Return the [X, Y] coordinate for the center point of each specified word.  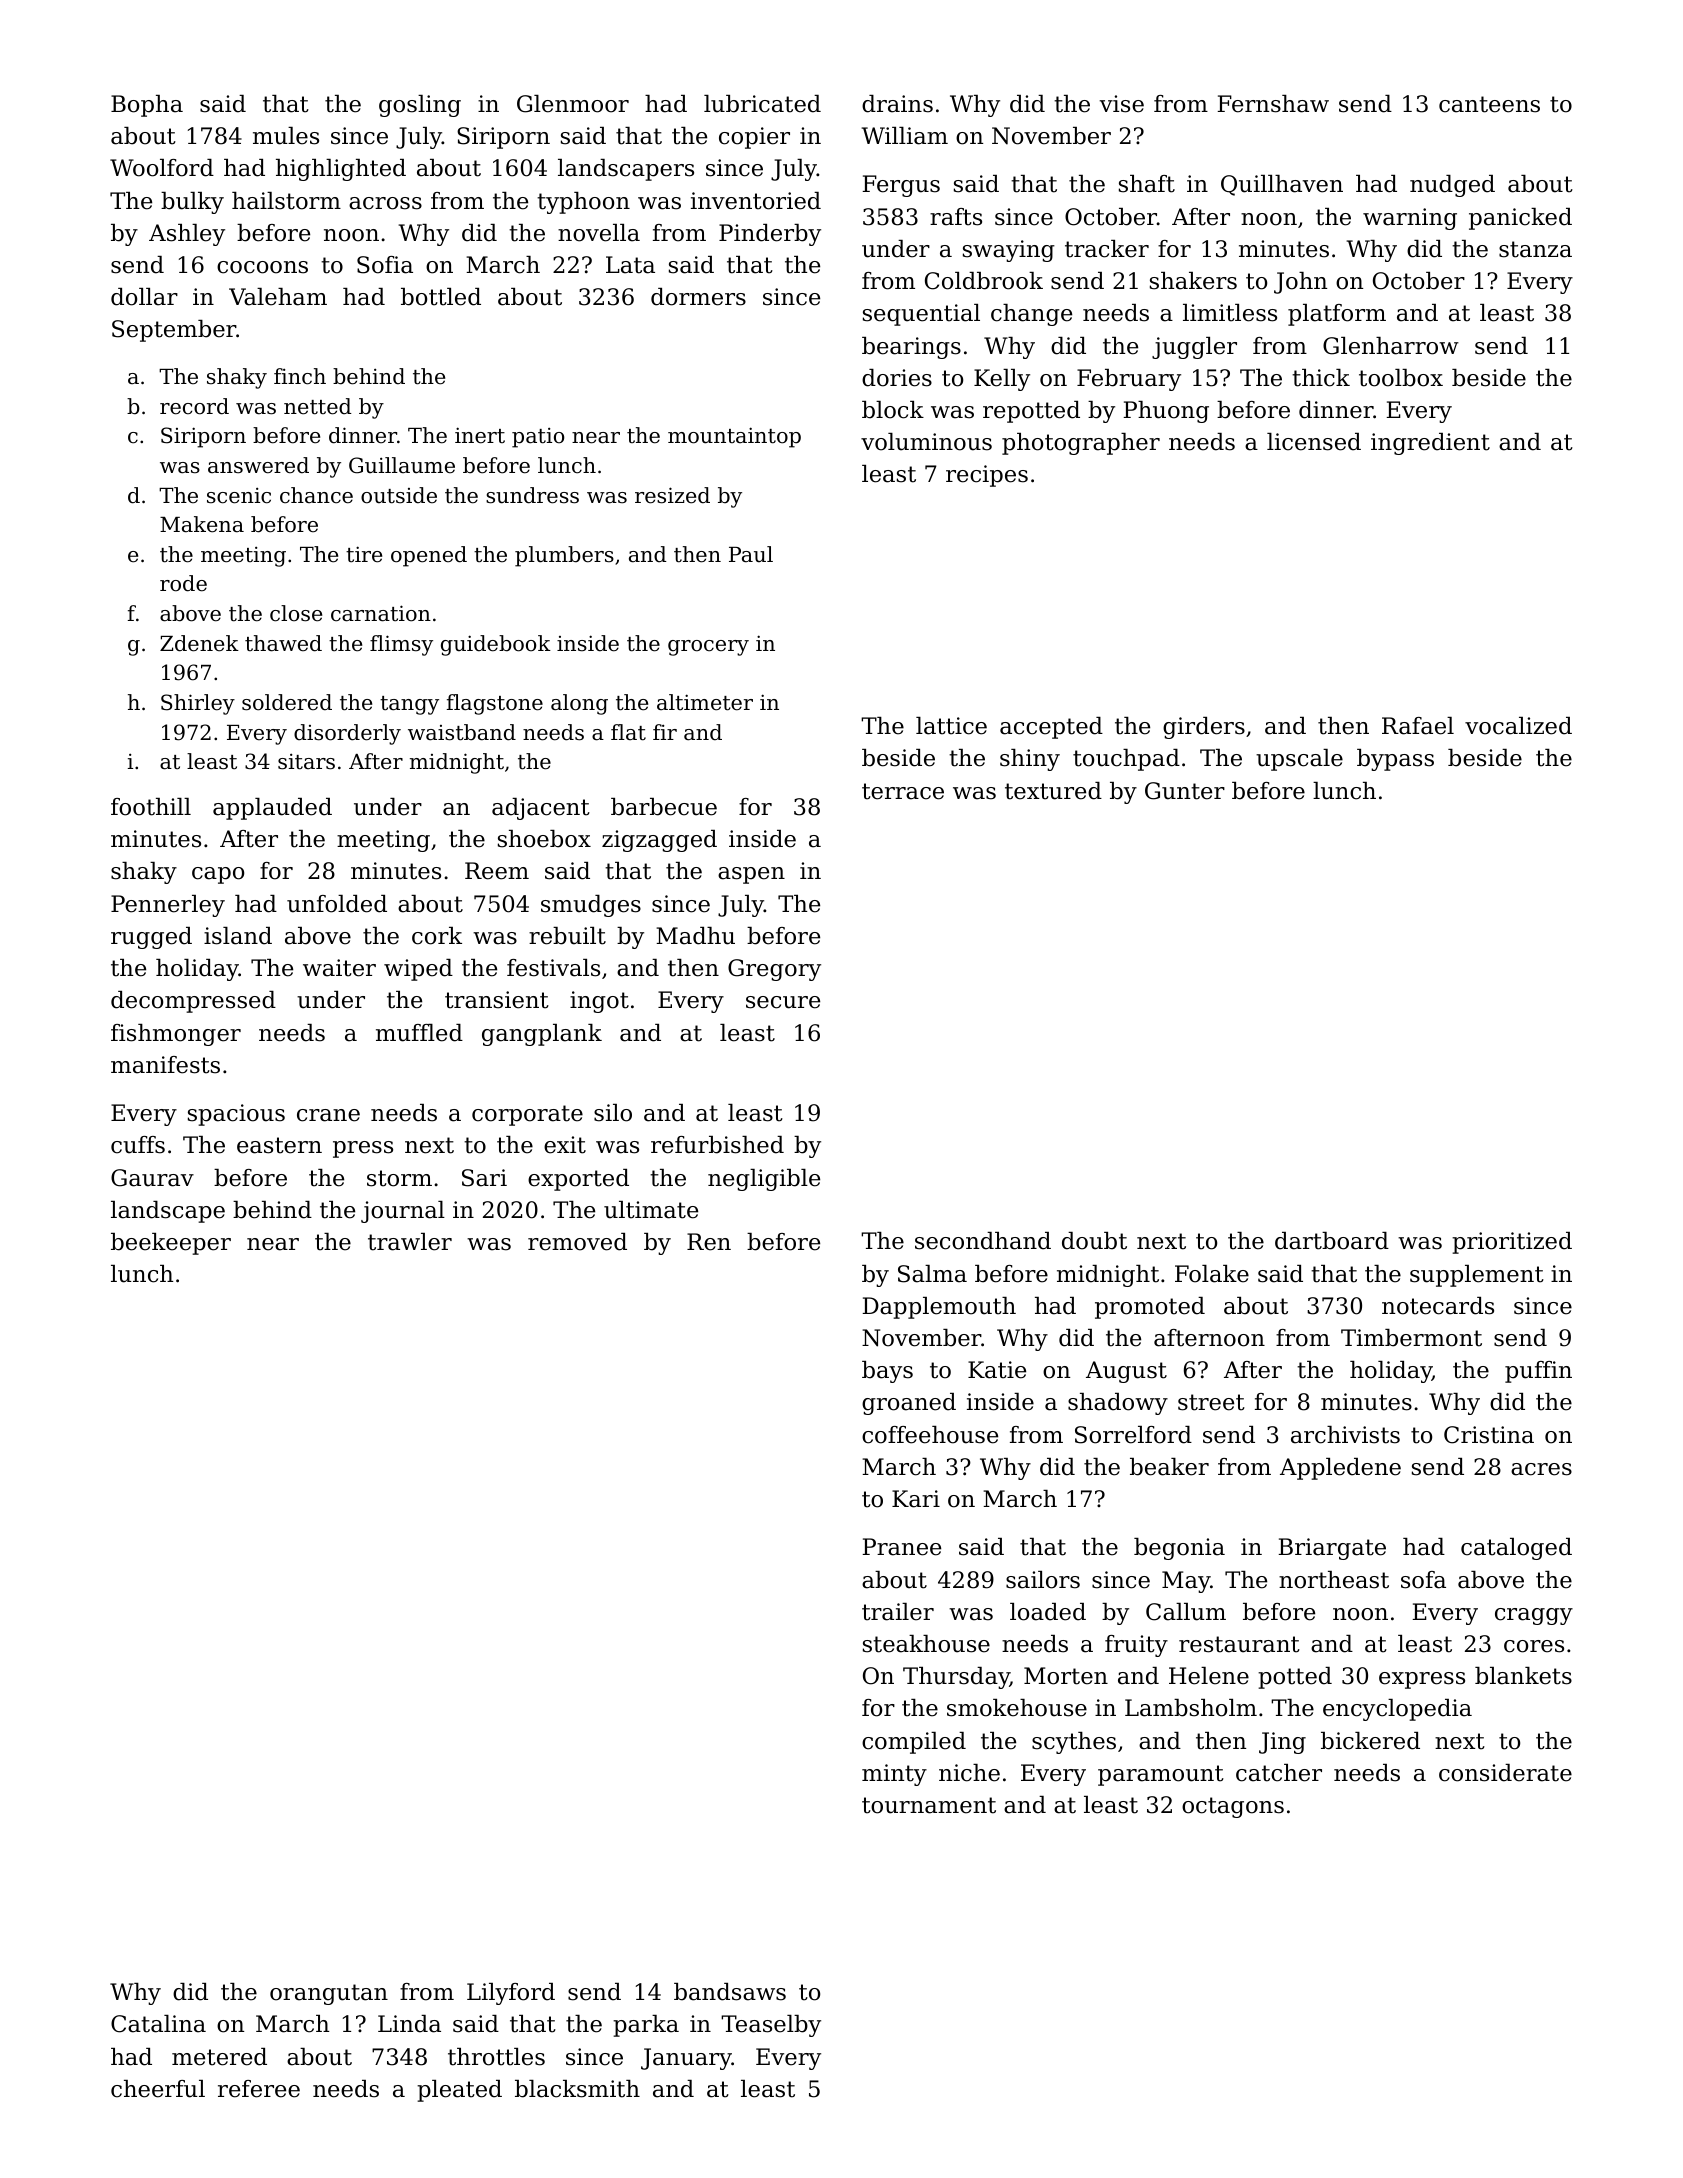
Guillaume [402, 465]
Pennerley [168, 906]
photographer [1081, 444]
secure [783, 1002]
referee [259, 2089]
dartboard [1332, 1241]
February [1129, 380]
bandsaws [730, 1992]
